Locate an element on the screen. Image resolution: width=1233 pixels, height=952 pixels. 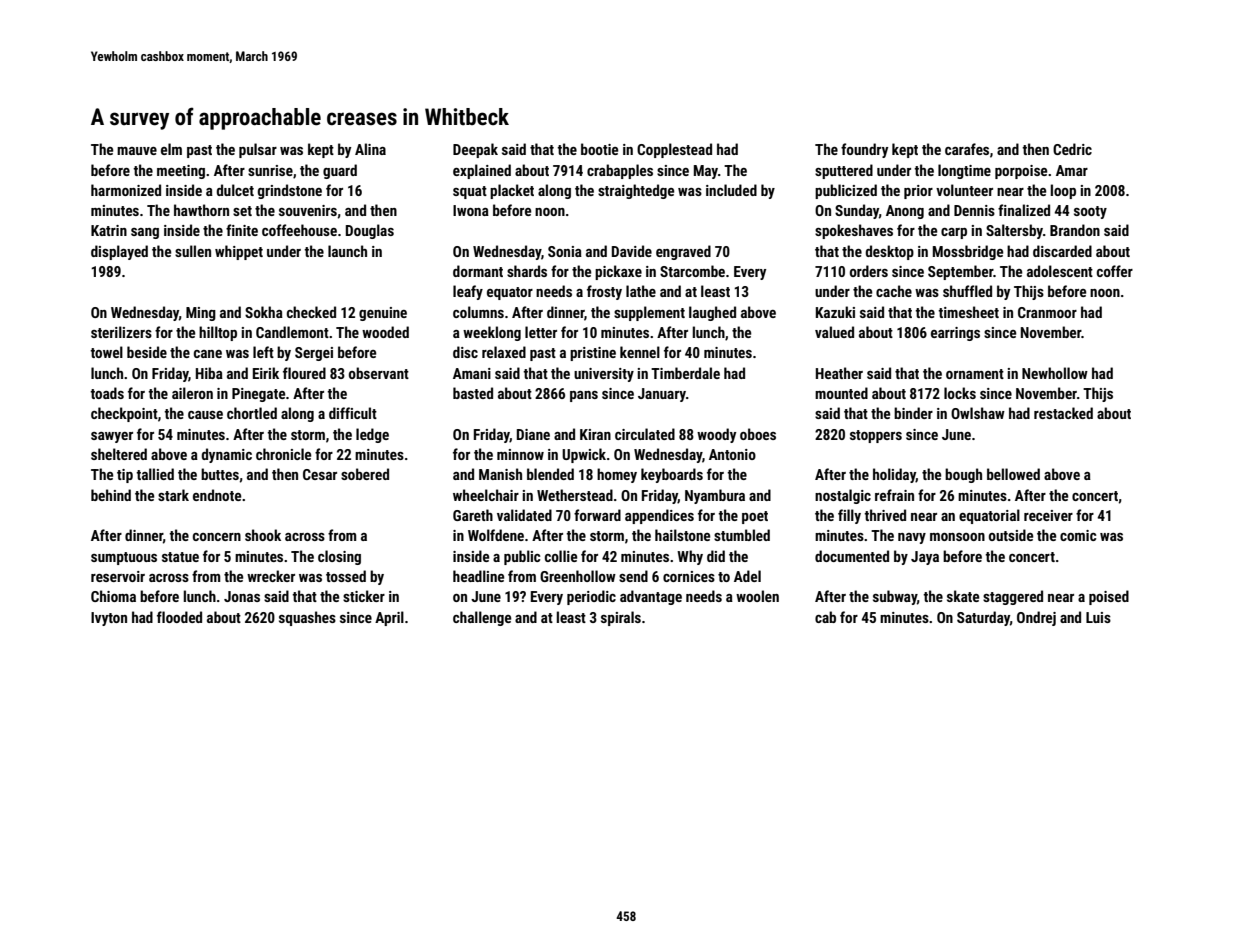
poised is located at coordinates (1109, 597).
